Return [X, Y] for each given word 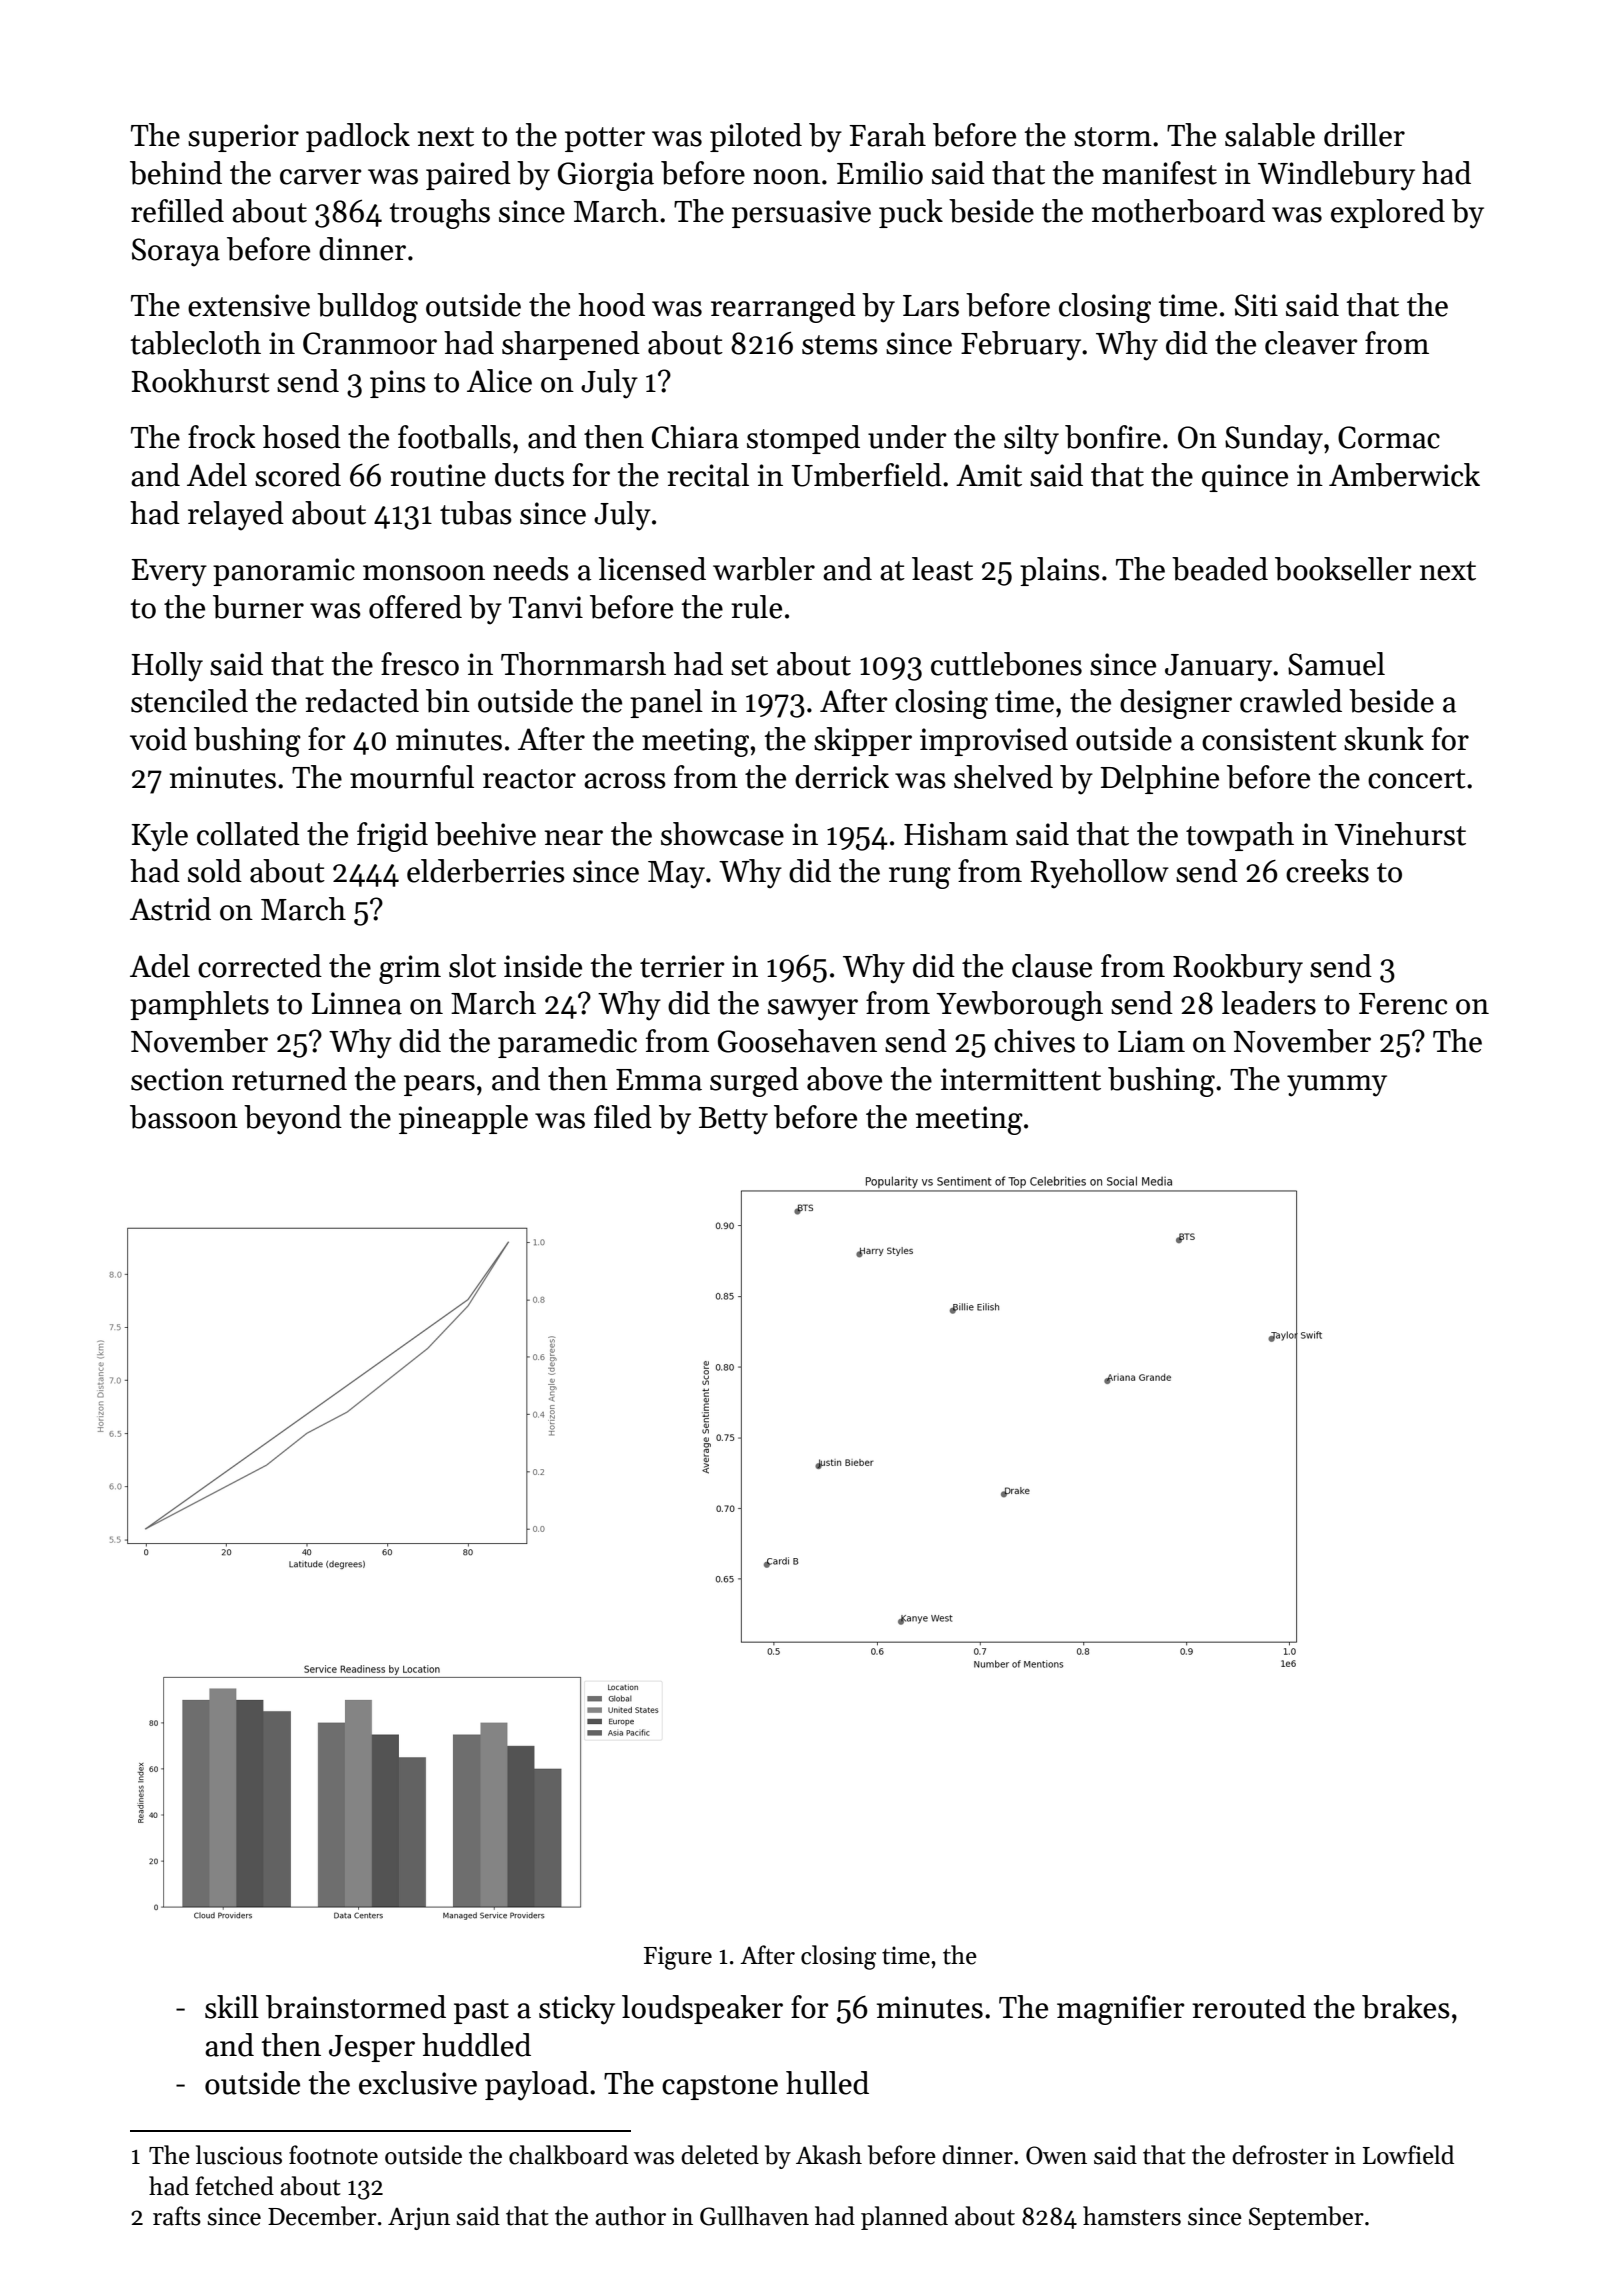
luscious [239, 2155]
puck [911, 213]
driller [1364, 135]
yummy [1337, 1086]
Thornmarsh [583, 664]
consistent [1269, 739]
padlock [358, 137]
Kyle [159, 837]
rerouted [1249, 2007]
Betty [733, 1121]
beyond [293, 1120]
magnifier [1121, 2010]
